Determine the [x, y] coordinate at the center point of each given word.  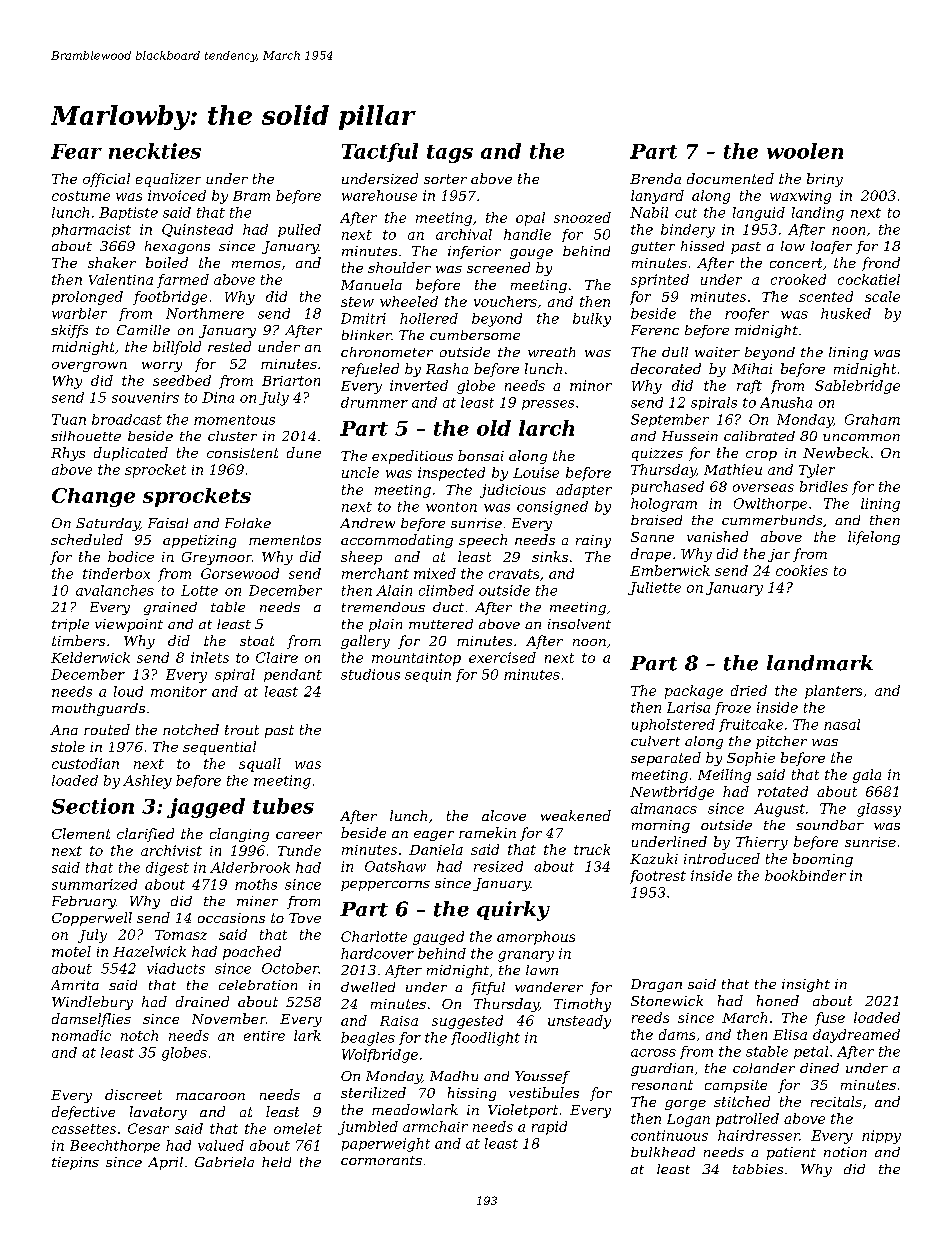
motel [71, 951]
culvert [655, 741]
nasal [842, 724]
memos [256, 264]
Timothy [582, 1005]
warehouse [379, 195]
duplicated [131, 454]
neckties [155, 151]
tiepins [75, 1163]
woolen [805, 151]
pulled [299, 230]
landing [818, 214]
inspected [451, 474]
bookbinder [805, 875]
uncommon [861, 437]
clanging [239, 835]
